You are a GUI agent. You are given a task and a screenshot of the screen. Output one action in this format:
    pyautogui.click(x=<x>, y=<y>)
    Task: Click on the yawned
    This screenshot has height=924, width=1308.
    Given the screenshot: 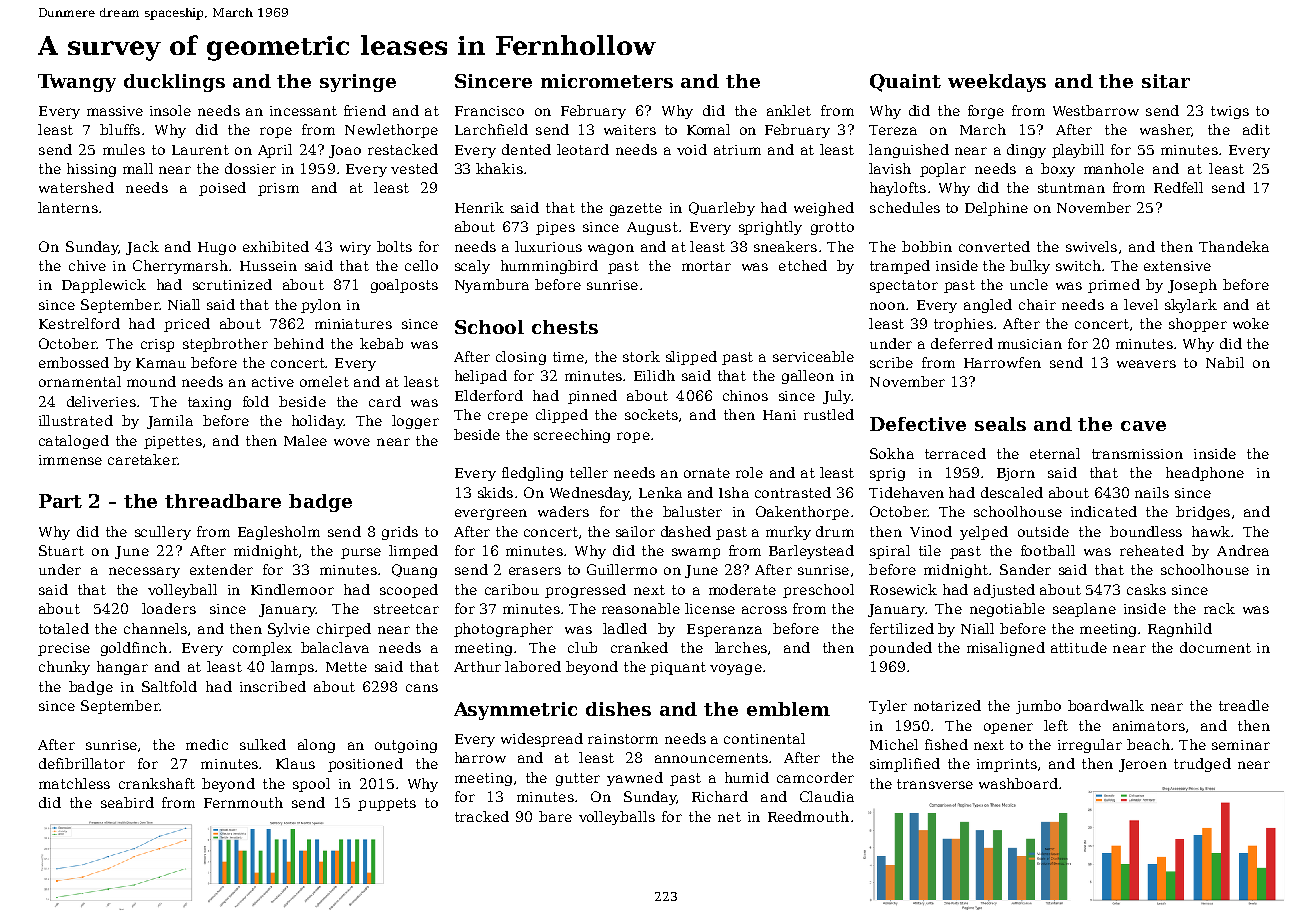 What is the action you would take?
    pyautogui.click(x=635, y=779)
